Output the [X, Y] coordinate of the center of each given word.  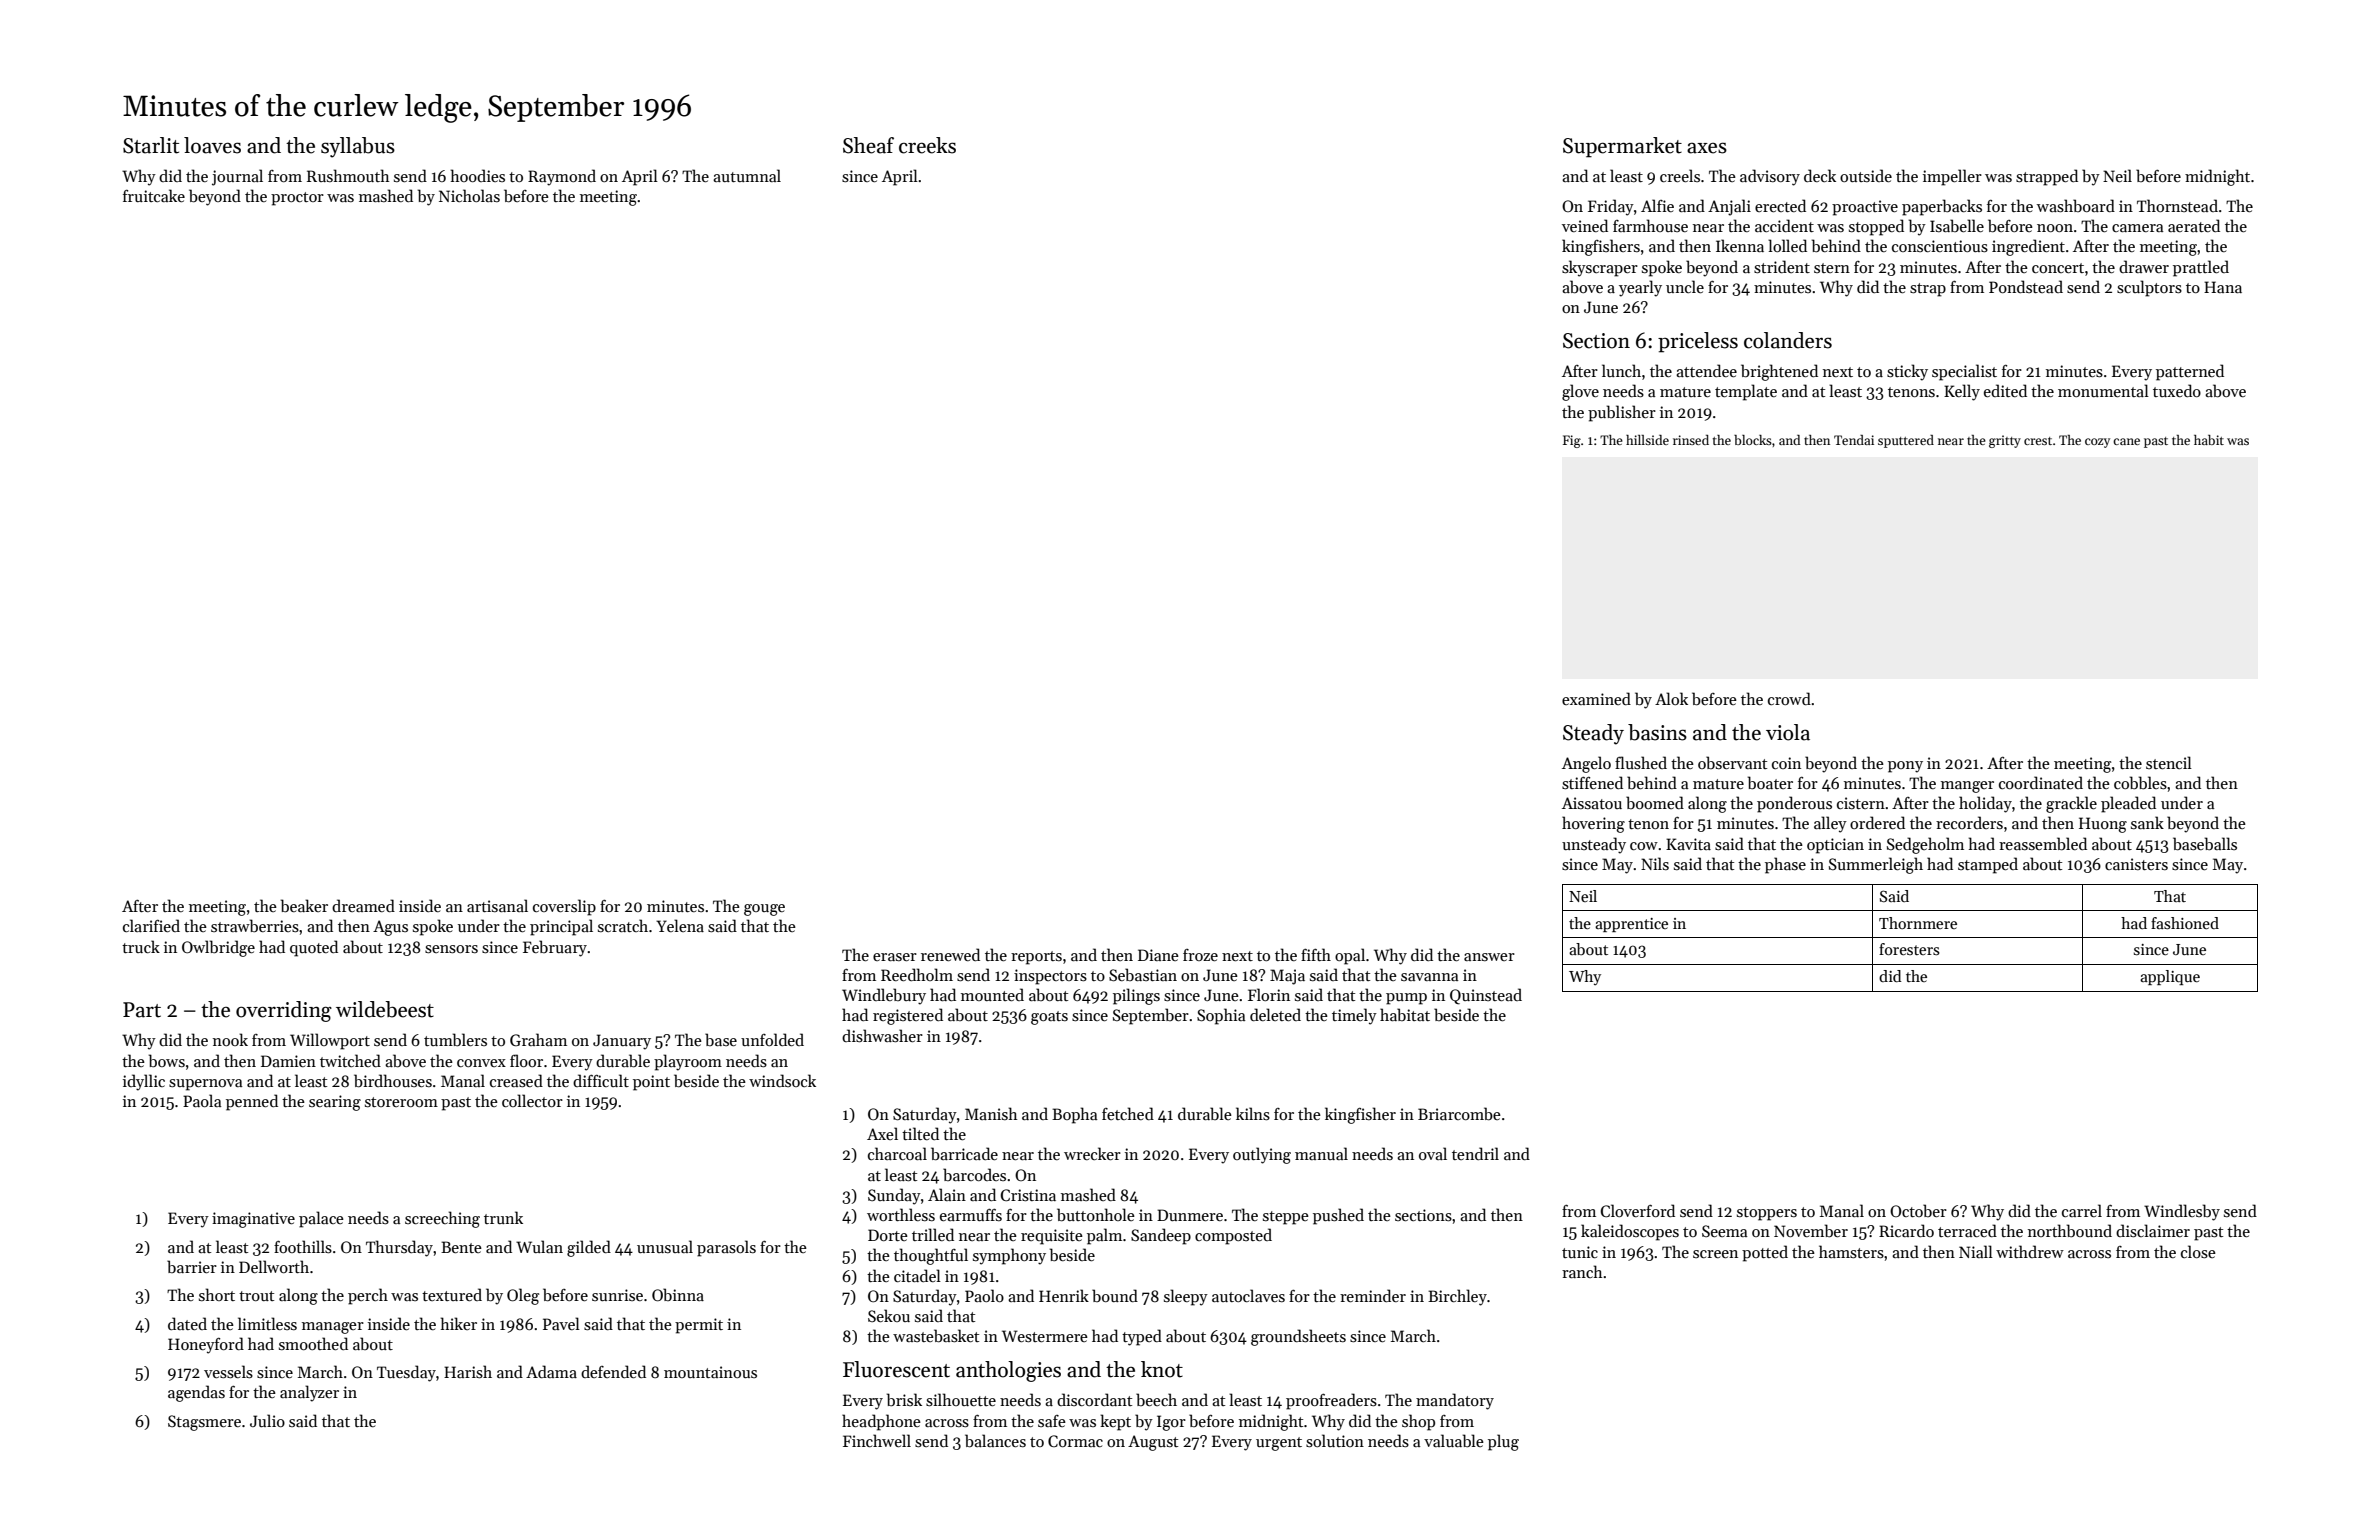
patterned [2190, 372]
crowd [1789, 698]
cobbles [2140, 783]
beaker [304, 906]
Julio [267, 1420]
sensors [451, 949]
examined [1596, 698]
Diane [1158, 955]
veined [1585, 225]
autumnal [747, 175]
